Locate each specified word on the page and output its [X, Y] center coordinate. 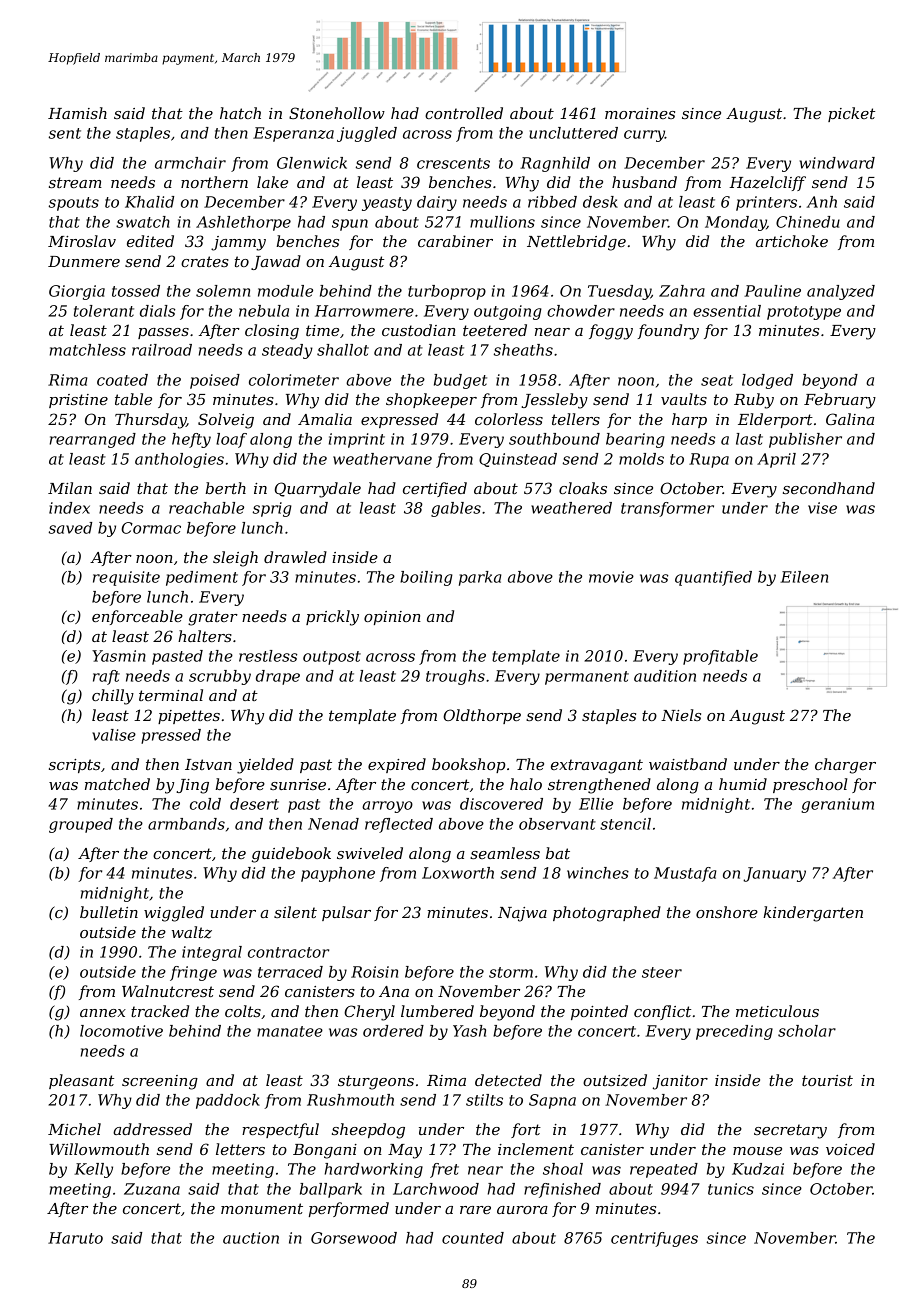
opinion [392, 618]
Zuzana [152, 1189]
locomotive [121, 1031]
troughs [455, 677]
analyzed [841, 292]
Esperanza [293, 134]
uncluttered [573, 133]
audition [665, 676]
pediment [202, 578]
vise [822, 508]
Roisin [374, 972]
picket [851, 114]
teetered [495, 330]
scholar [807, 1031]
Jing [192, 786]
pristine [78, 401]
